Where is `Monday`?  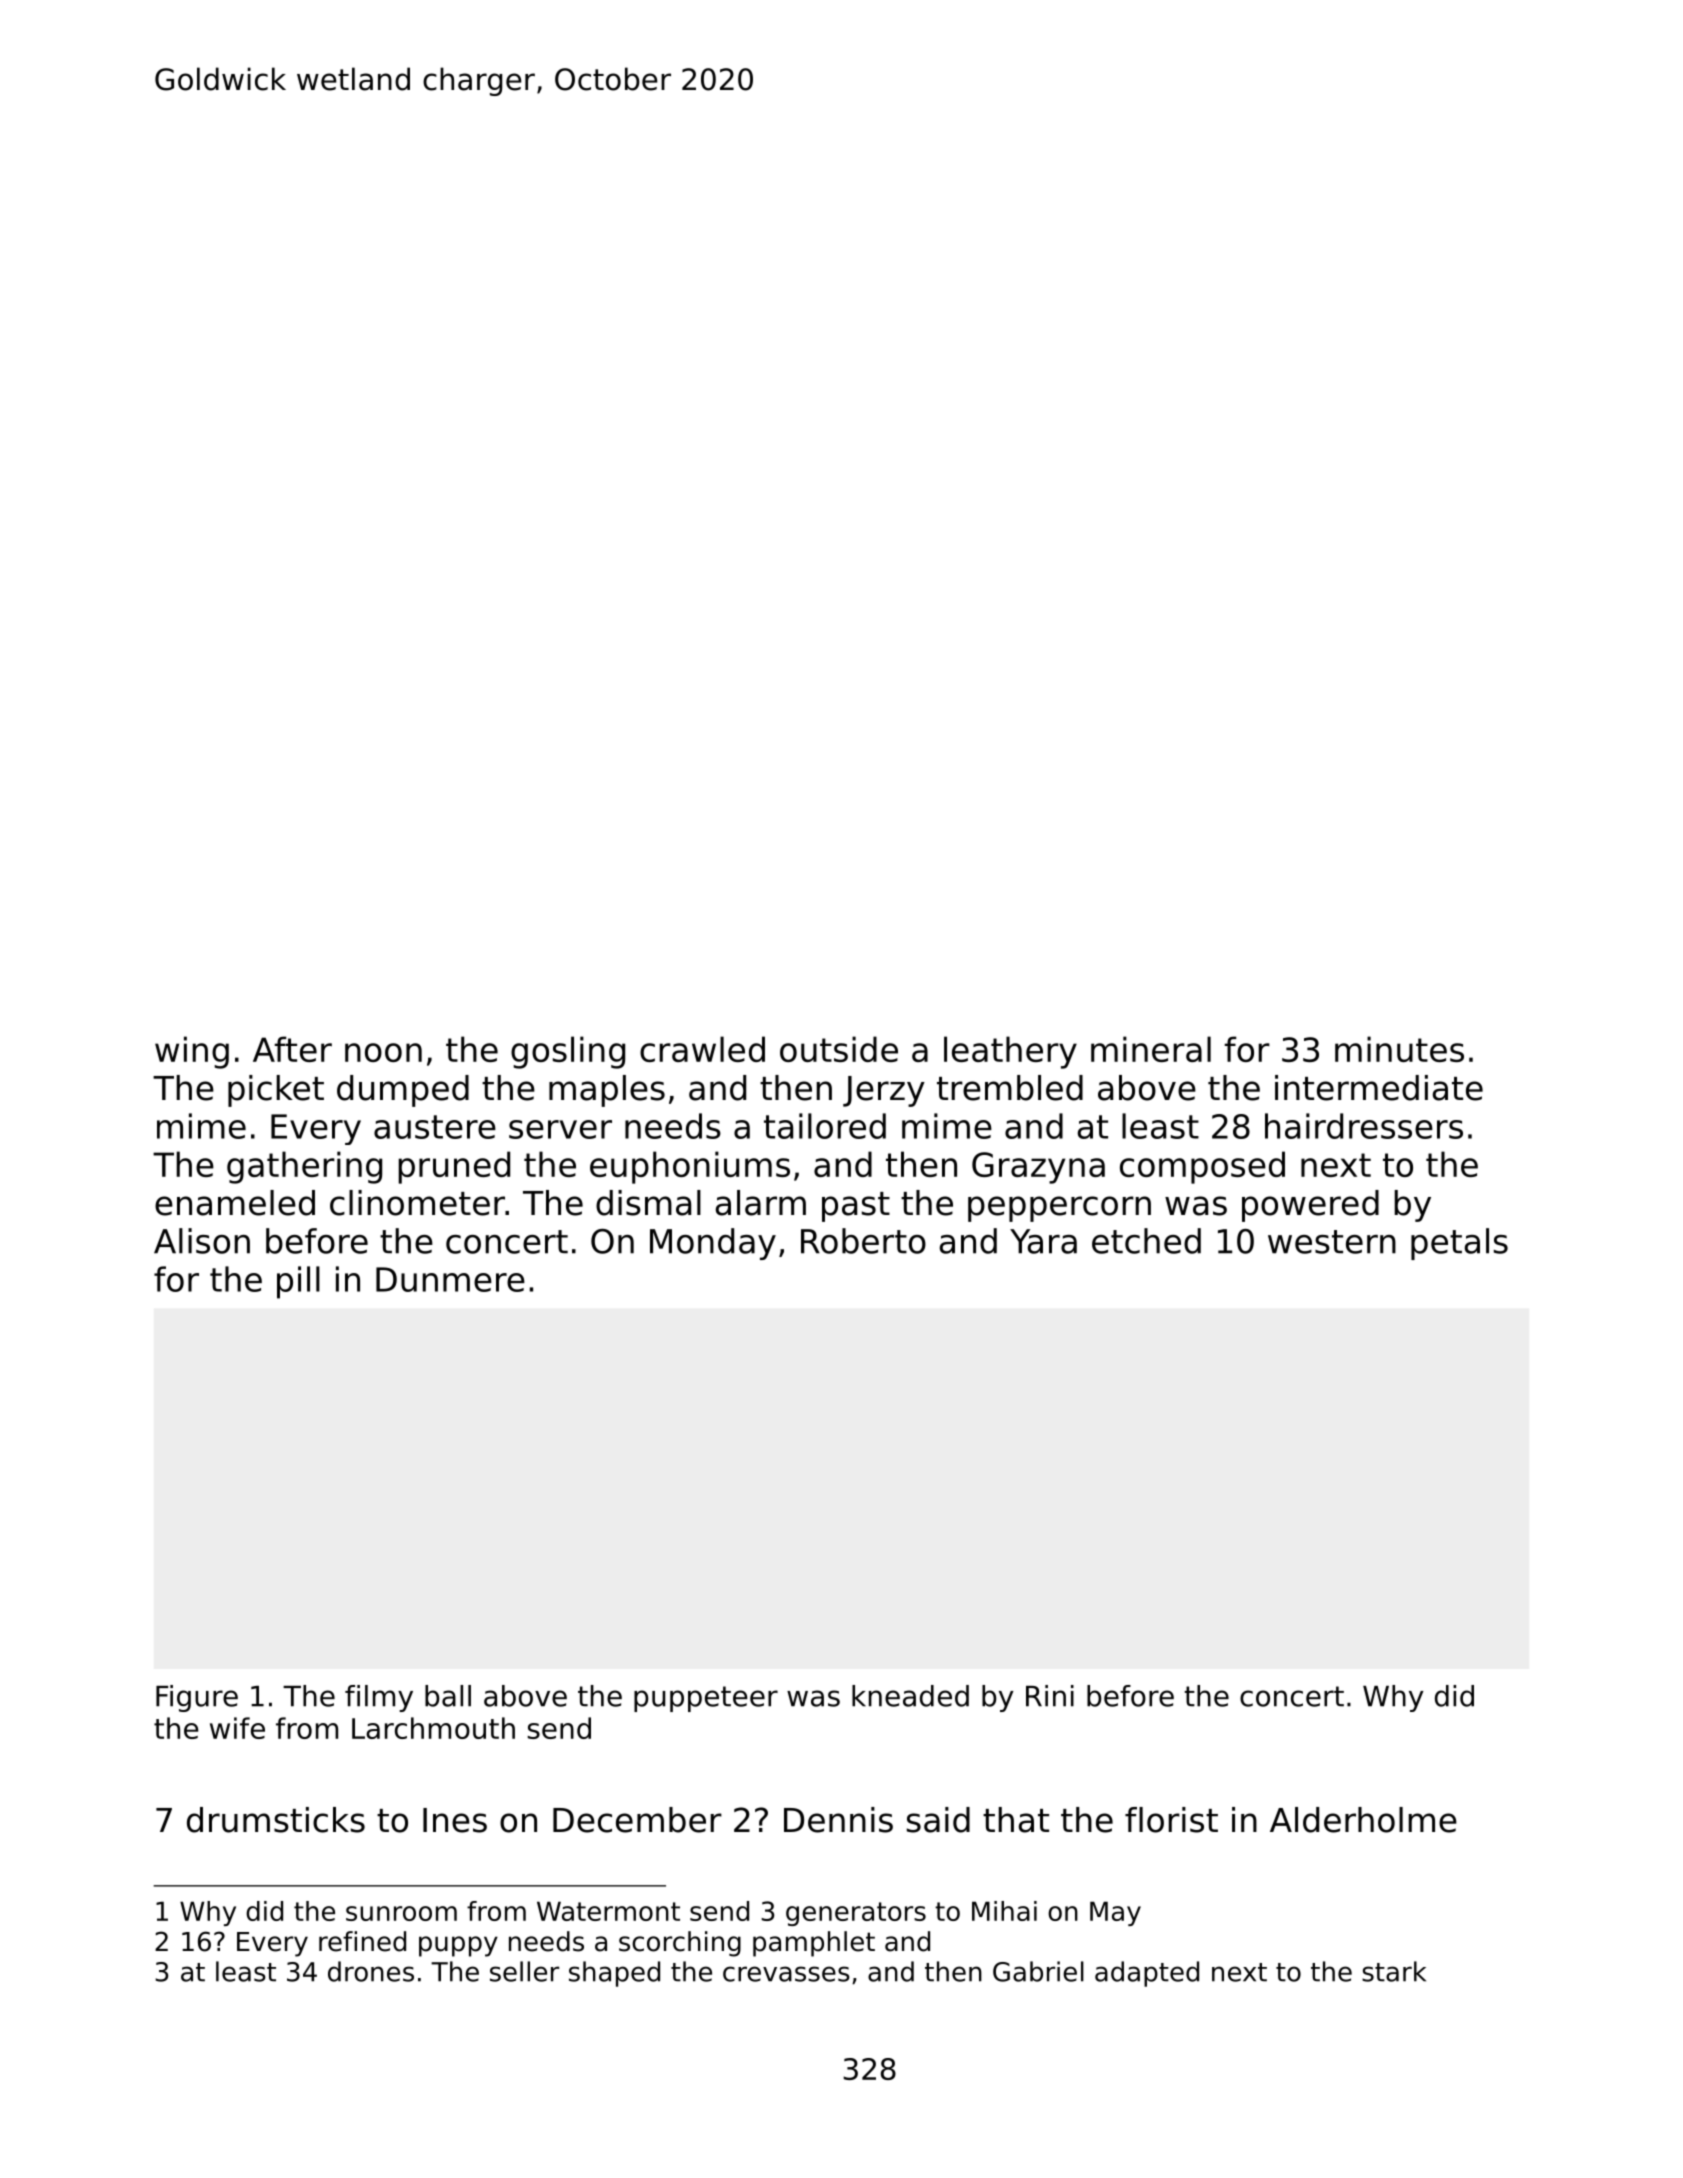
Monday is located at coordinates (713, 1244).
